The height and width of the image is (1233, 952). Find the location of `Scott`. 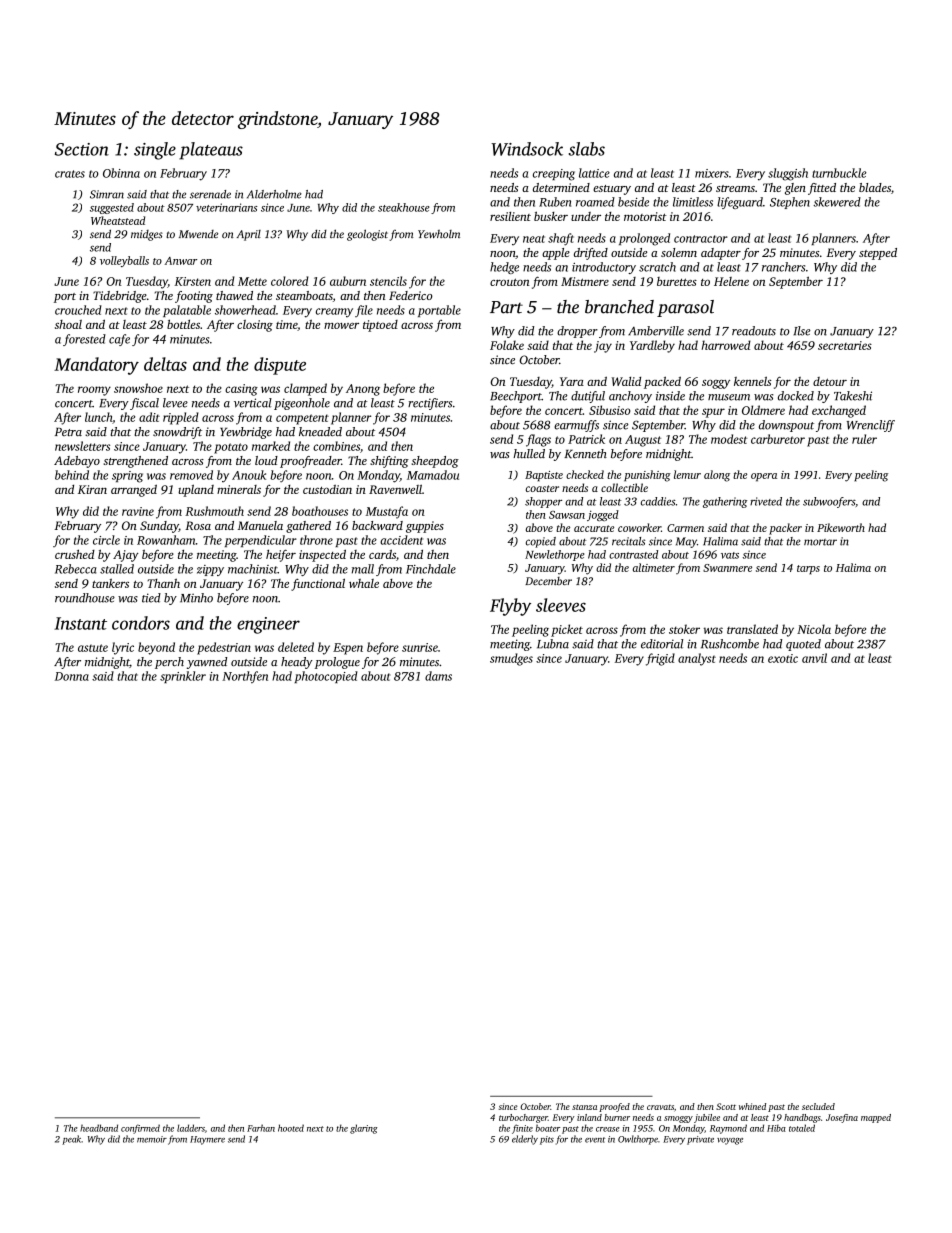

Scott is located at coordinates (726, 1106).
